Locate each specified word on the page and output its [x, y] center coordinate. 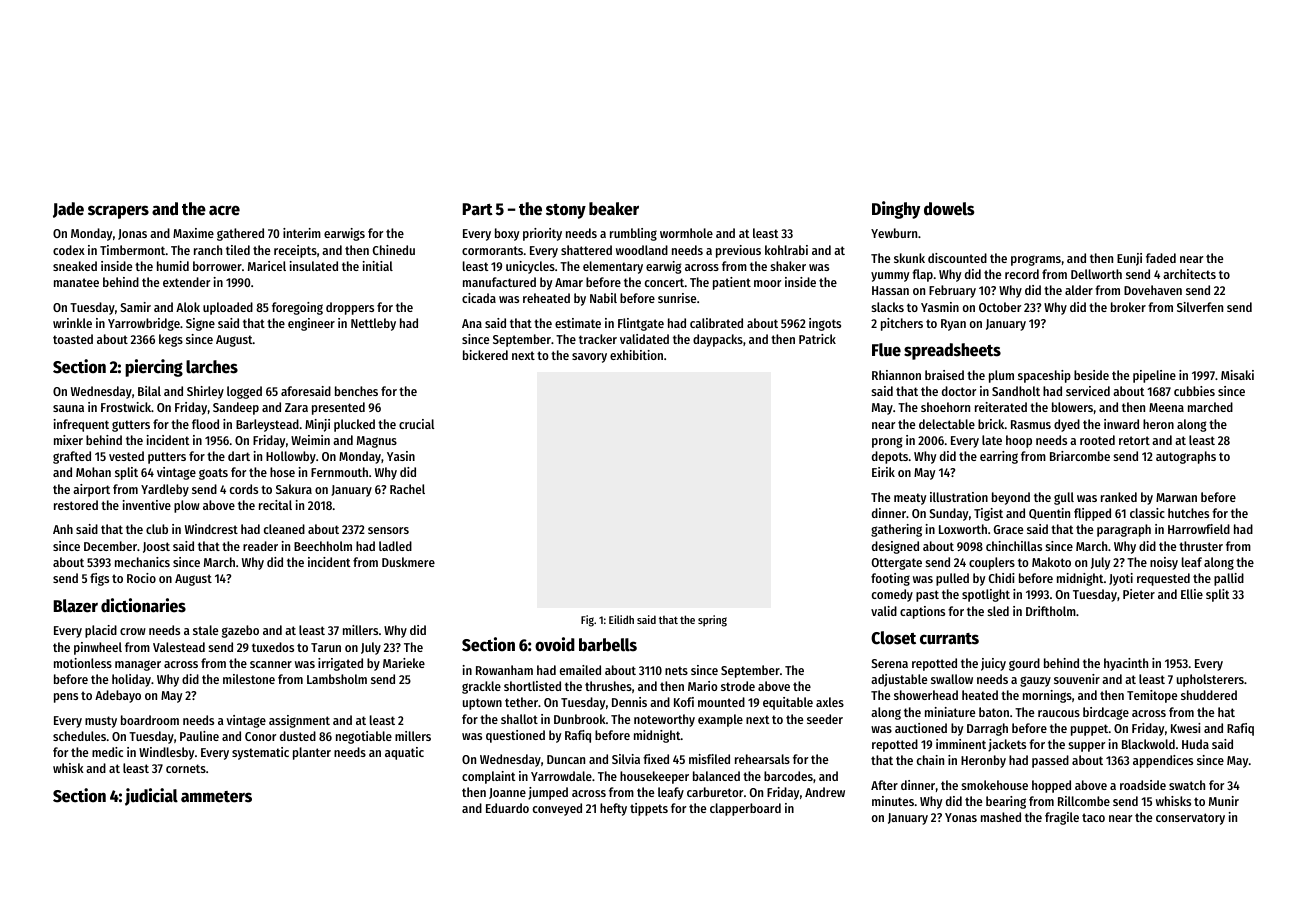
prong [887, 442]
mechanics [142, 562]
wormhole [686, 233]
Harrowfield [1199, 529]
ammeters [216, 797]
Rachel [407, 489]
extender [186, 282]
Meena [1166, 407]
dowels [949, 209]
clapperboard [745, 809]
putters [167, 458]
